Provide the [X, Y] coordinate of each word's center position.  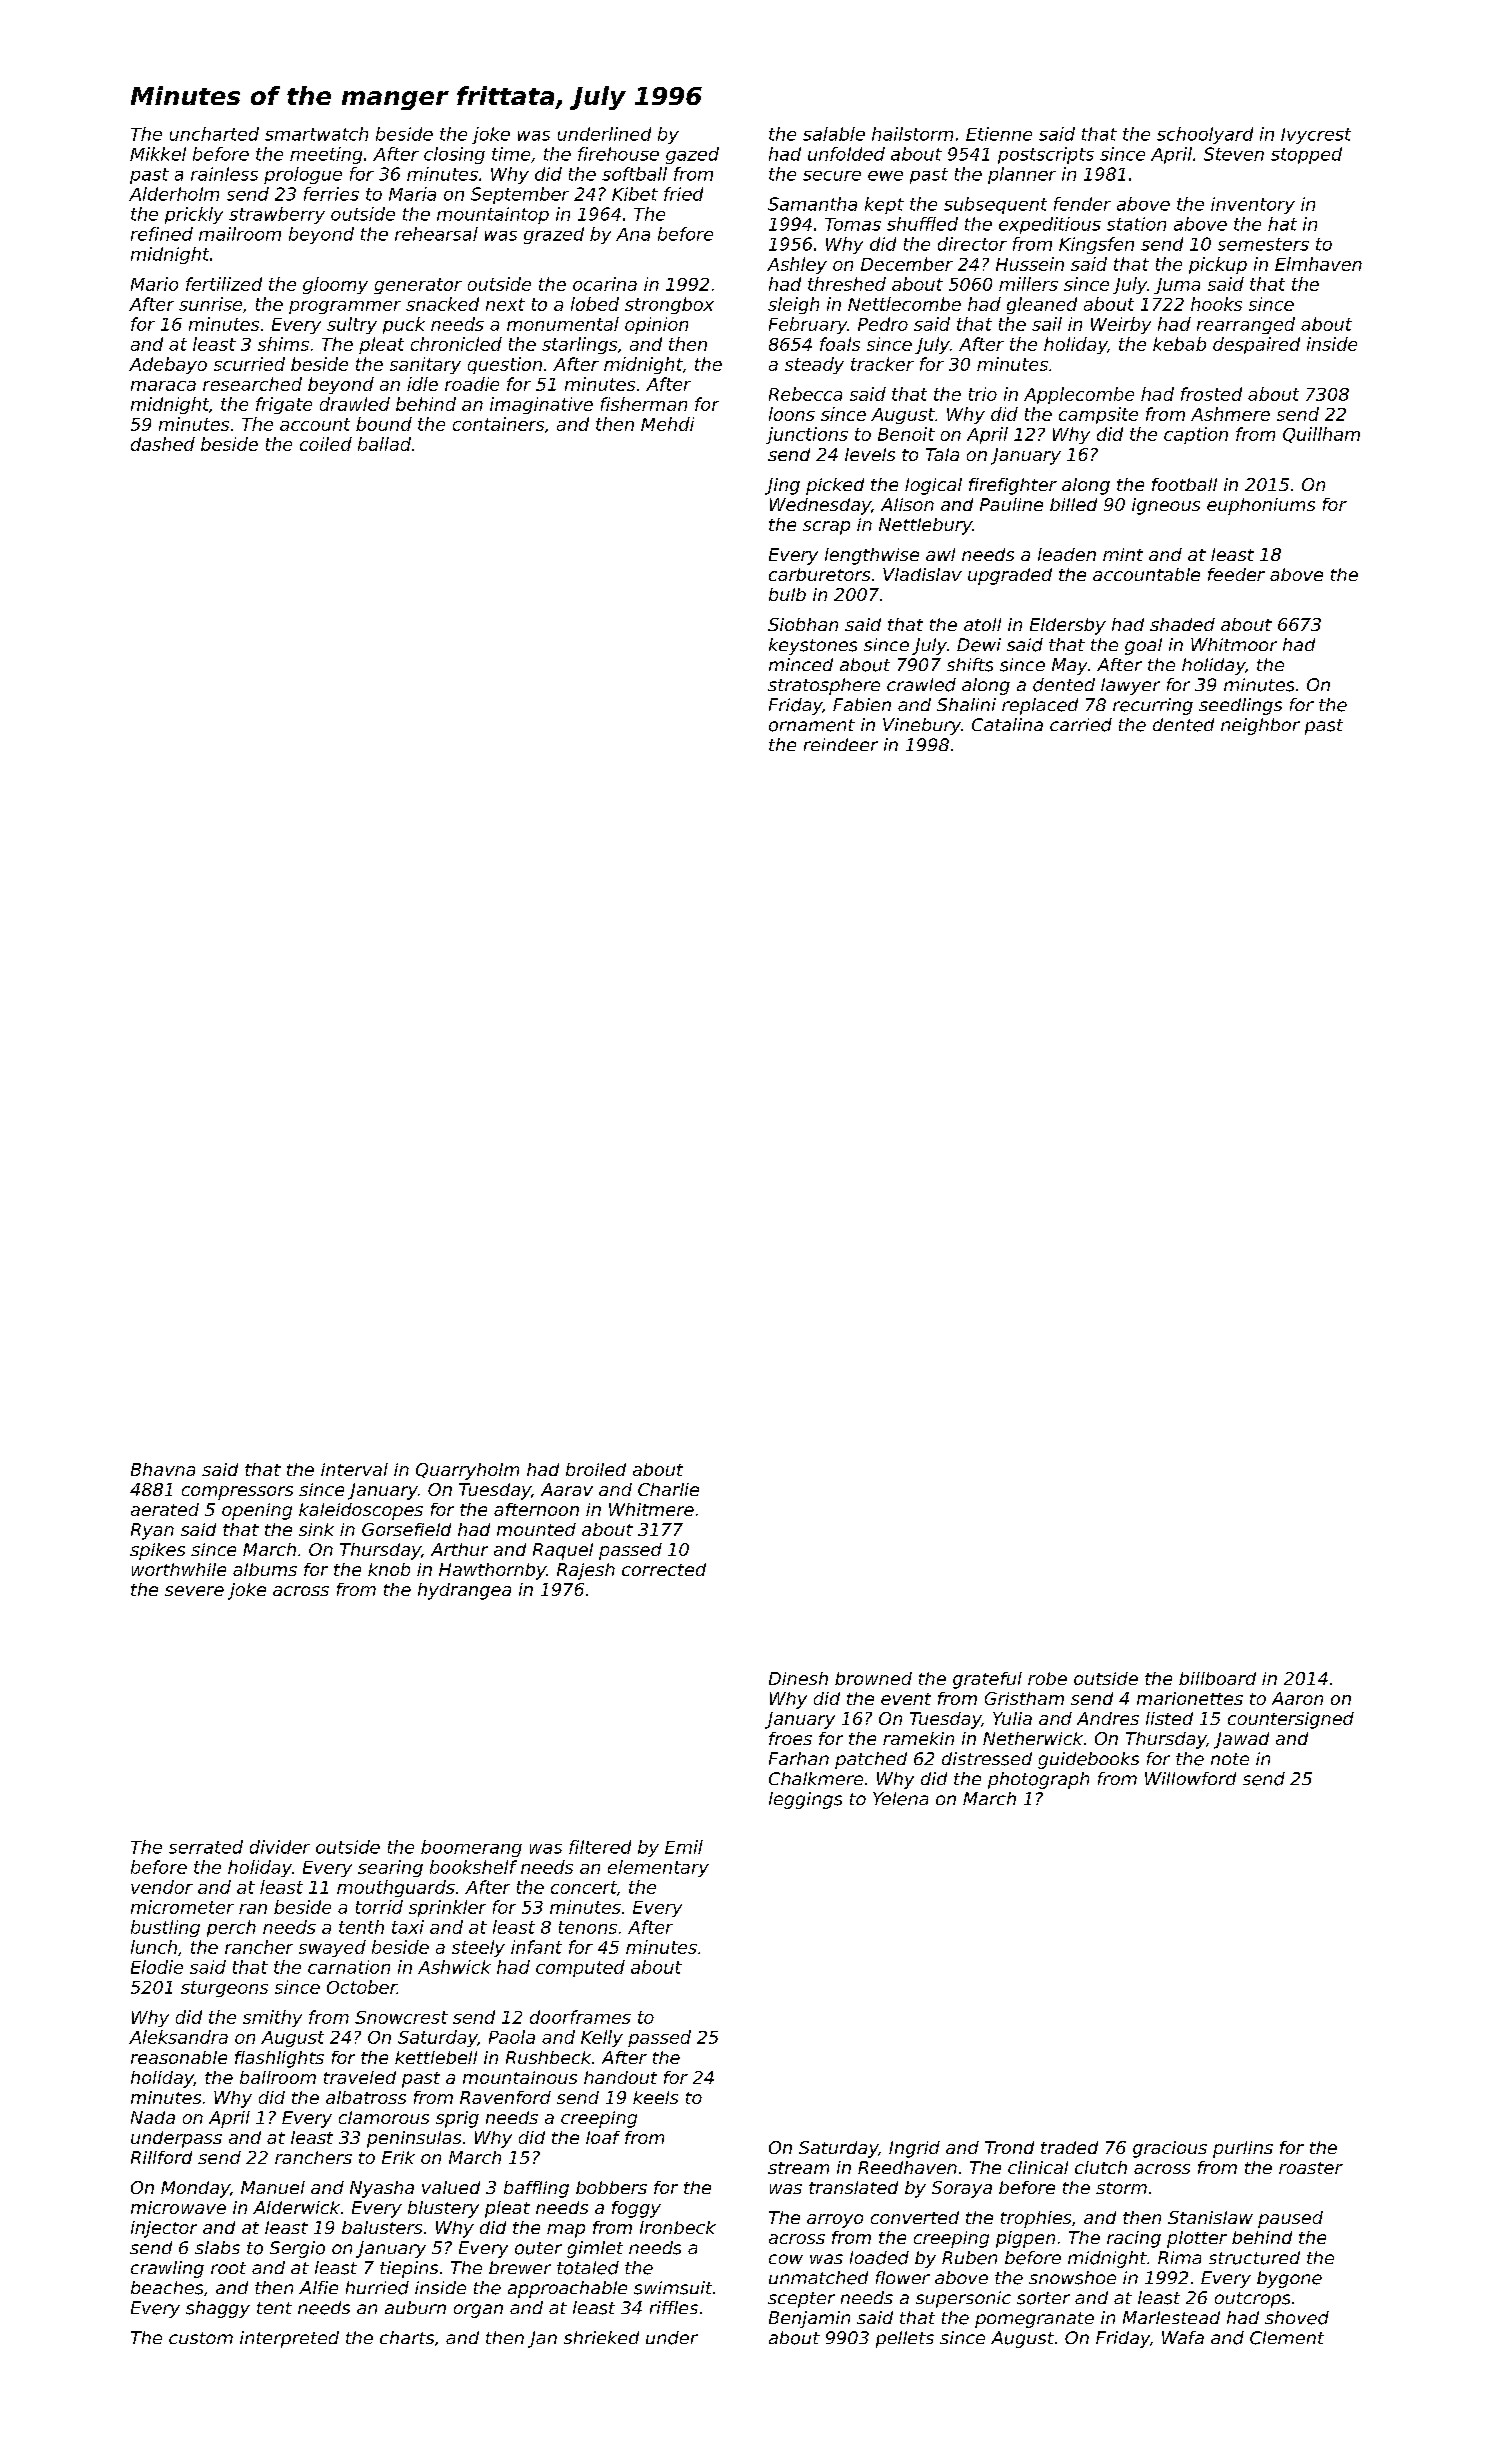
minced [801, 664]
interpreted [289, 2339]
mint [1123, 554]
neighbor [1260, 726]
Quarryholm [467, 1471]
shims [283, 344]
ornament [812, 725]
